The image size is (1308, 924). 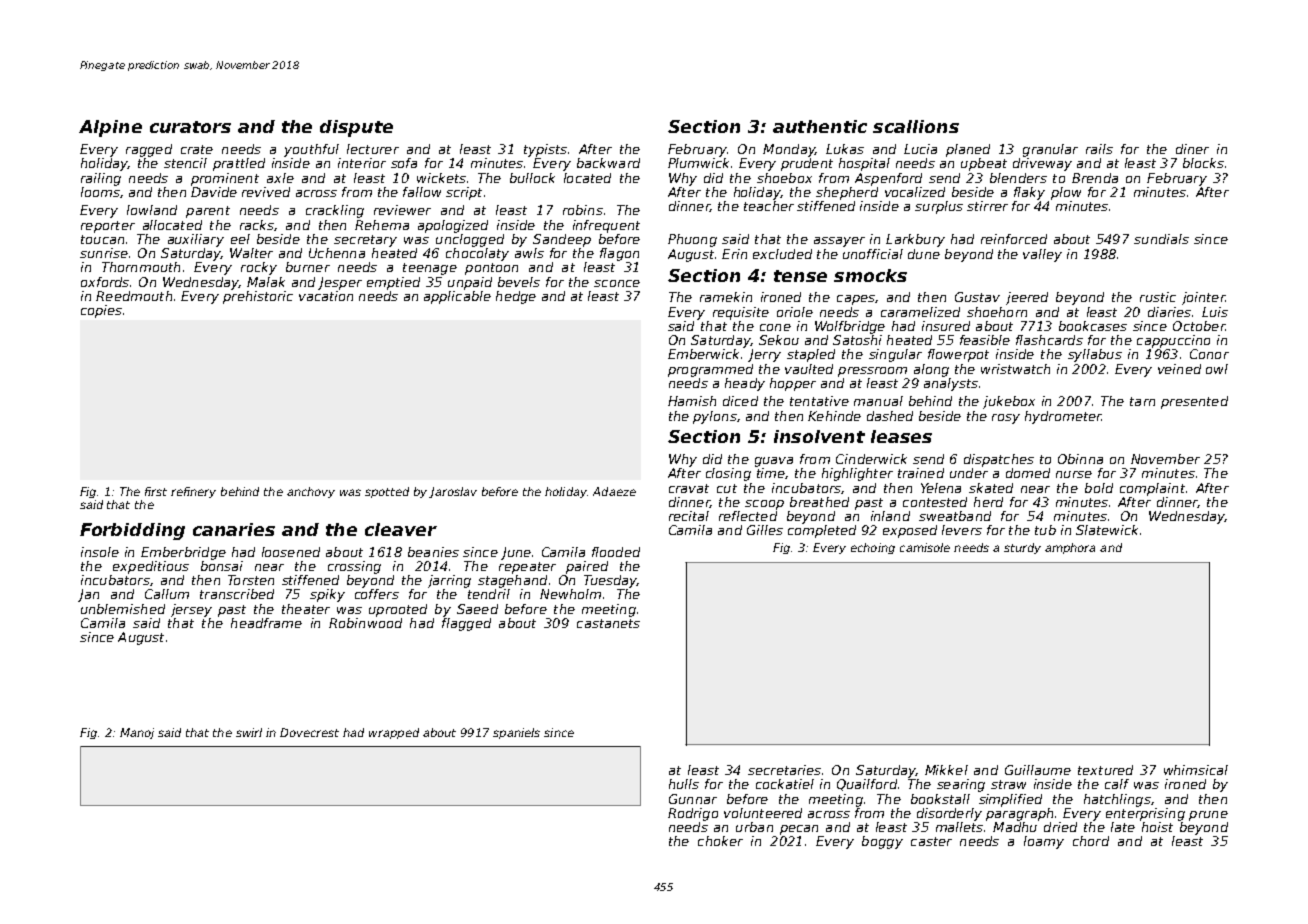 What do you see at coordinates (946, 770) in the page?
I see `Mikkel` at bounding box center [946, 770].
